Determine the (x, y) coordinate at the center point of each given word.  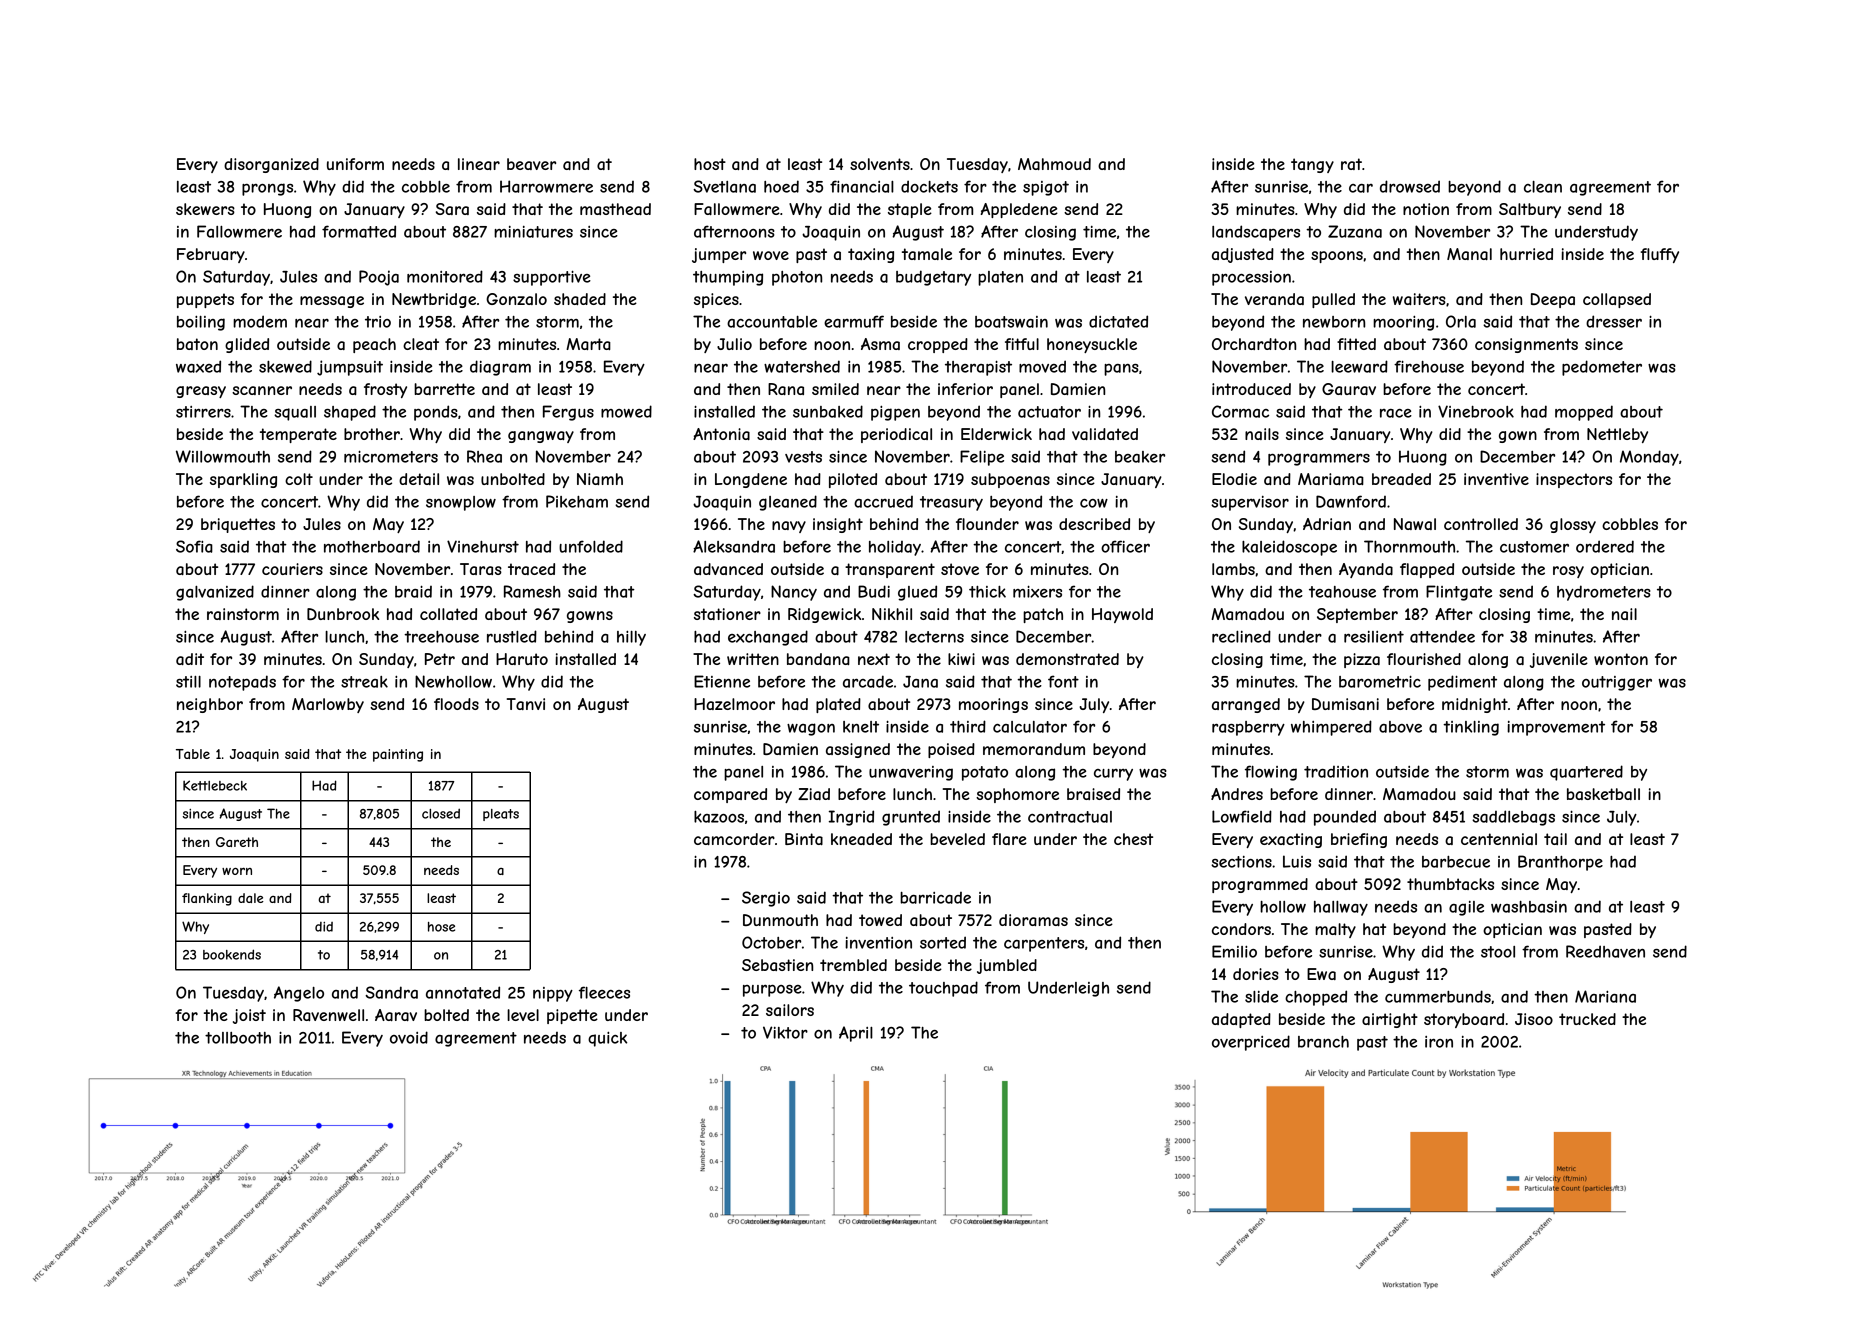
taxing (871, 255)
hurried (1526, 254)
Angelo (299, 994)
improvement (1556, 728)
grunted (911, 818)
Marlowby (328, 705)
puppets (205, 300)
